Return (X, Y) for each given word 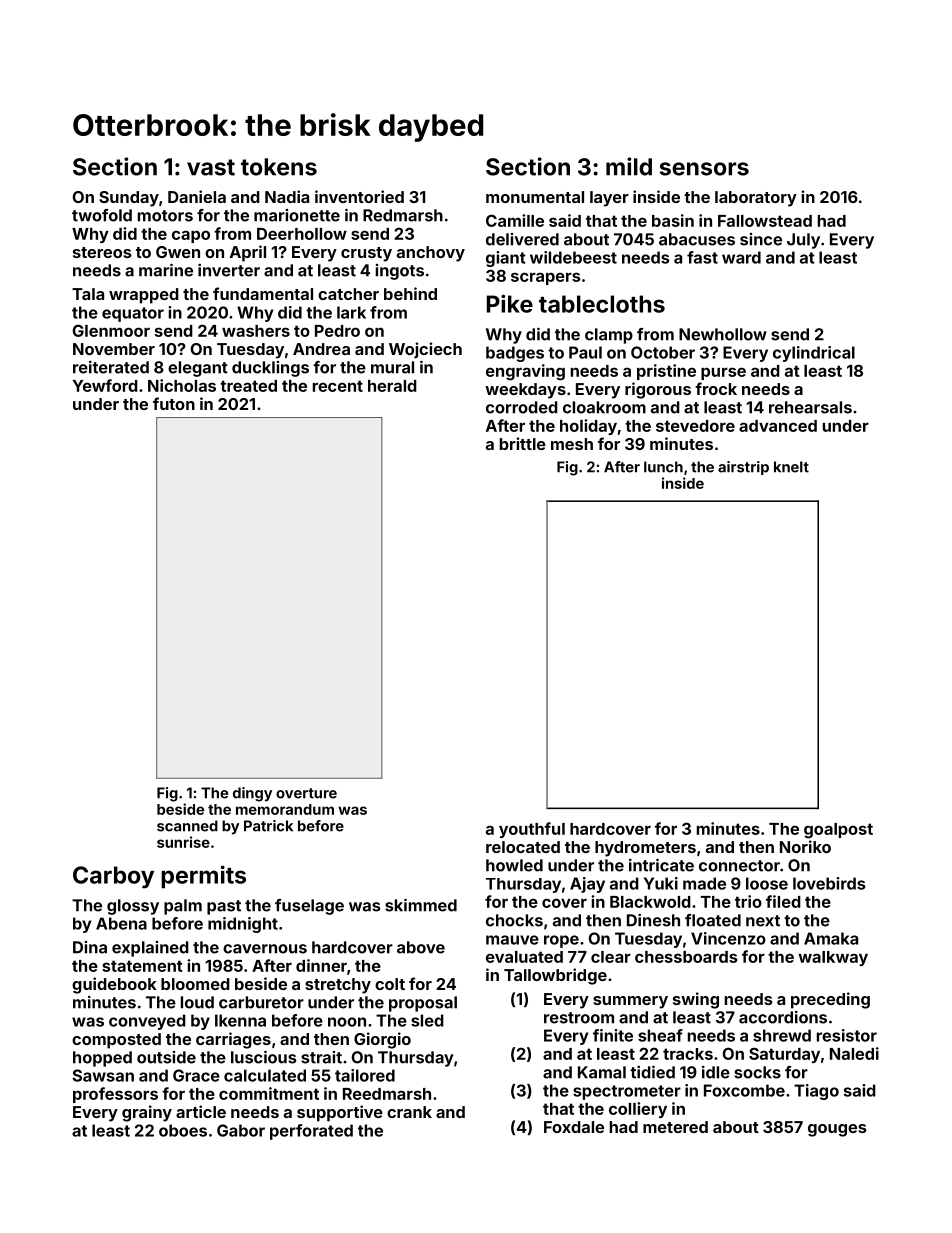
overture (306, 793)
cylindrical (814, 354)
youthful (532, 830)
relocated (523, 847)
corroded (522, 407)
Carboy (113, 877)
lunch (663, 467)
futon (174, 403)
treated (248, 386)
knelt (791, 467)
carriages (233, 1040)
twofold (102, 215)
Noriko (805, 846)
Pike (510, 303)
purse (723, 373)
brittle (523, 443)
